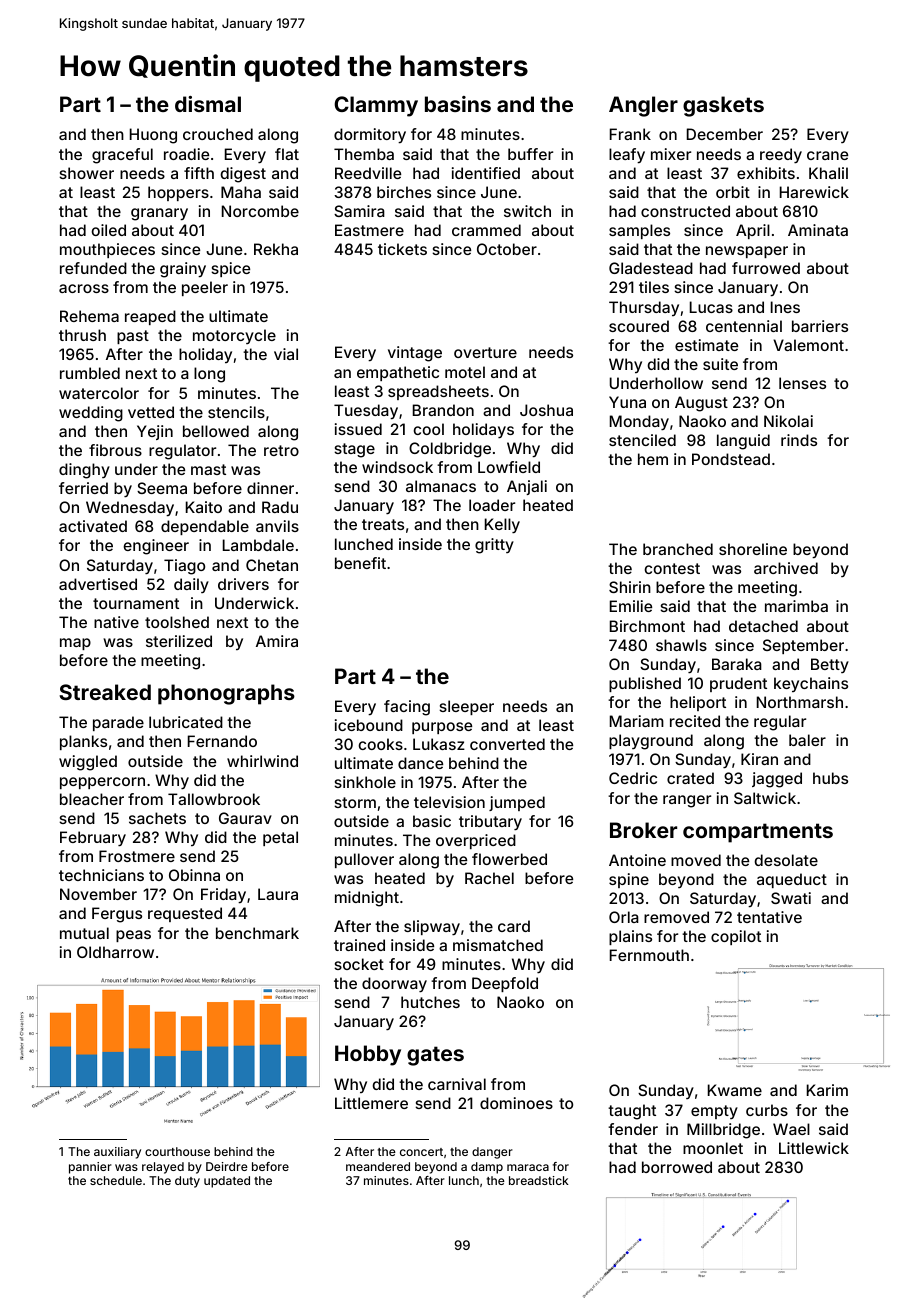  What do you see at coordinates (183, 270) in the document?
I see `grainy` at bounding box center [183, 270].
